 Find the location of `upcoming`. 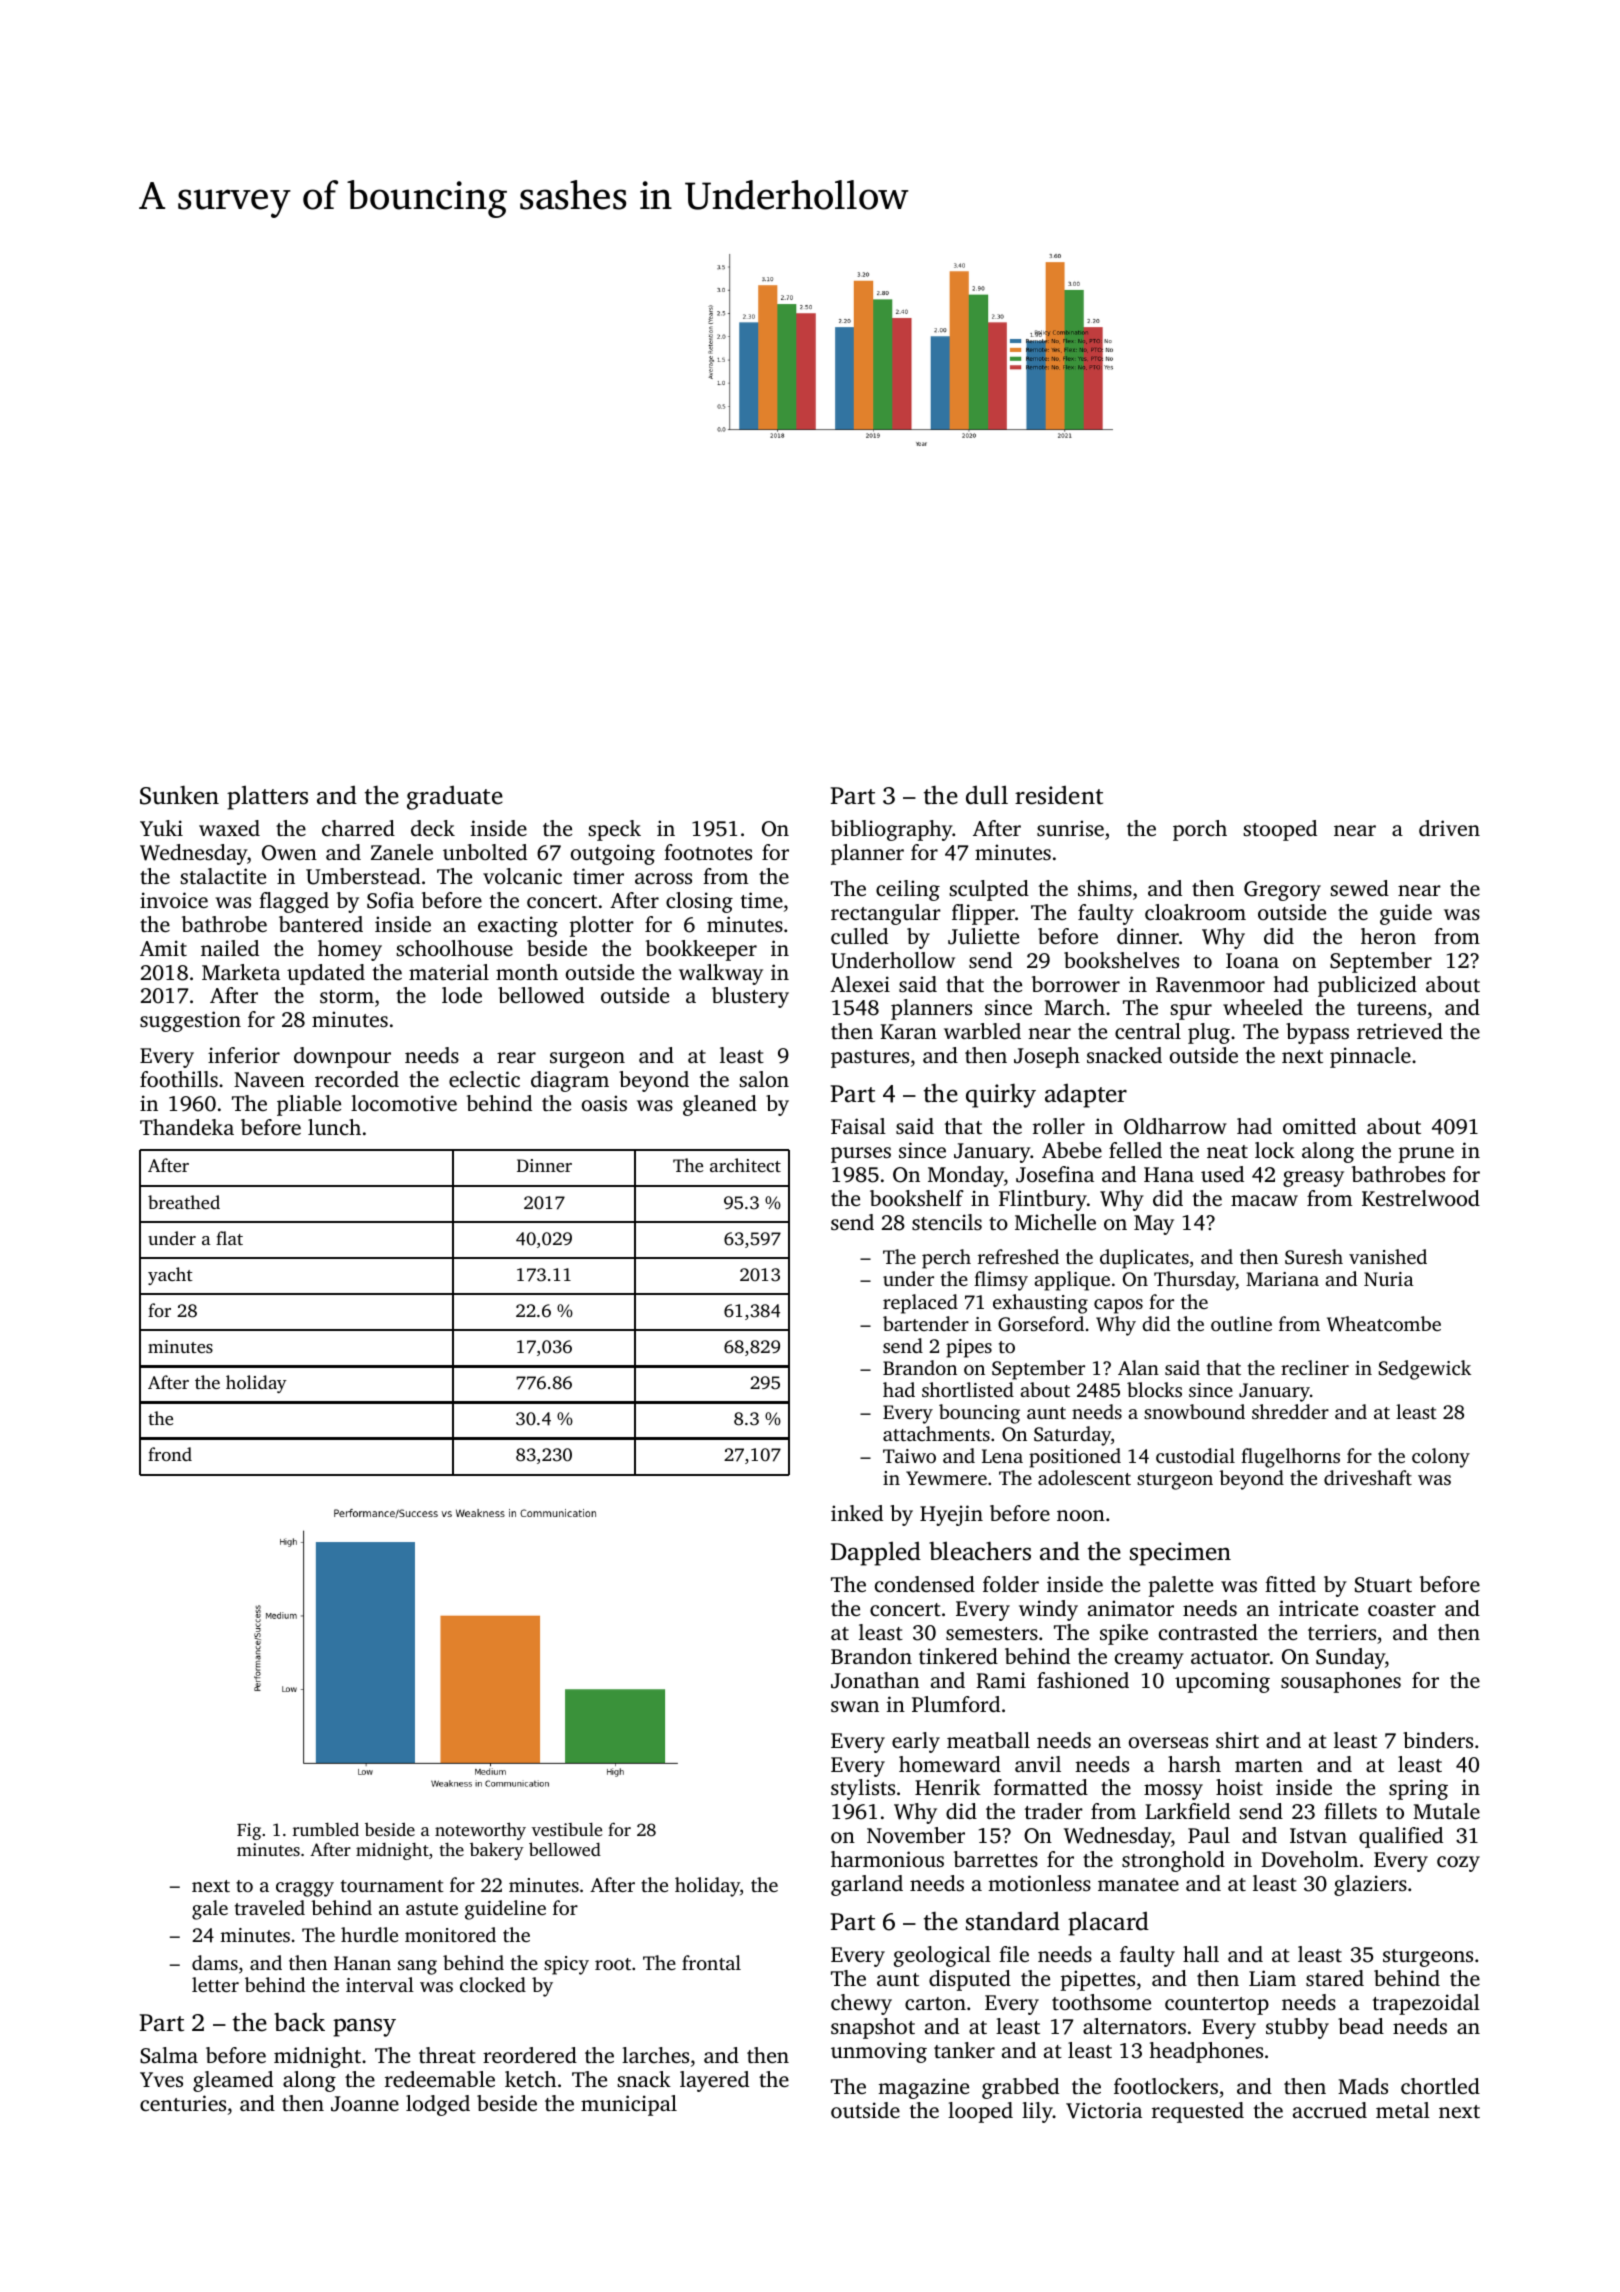

upcoming is located at coordinates (1222, 1682).
